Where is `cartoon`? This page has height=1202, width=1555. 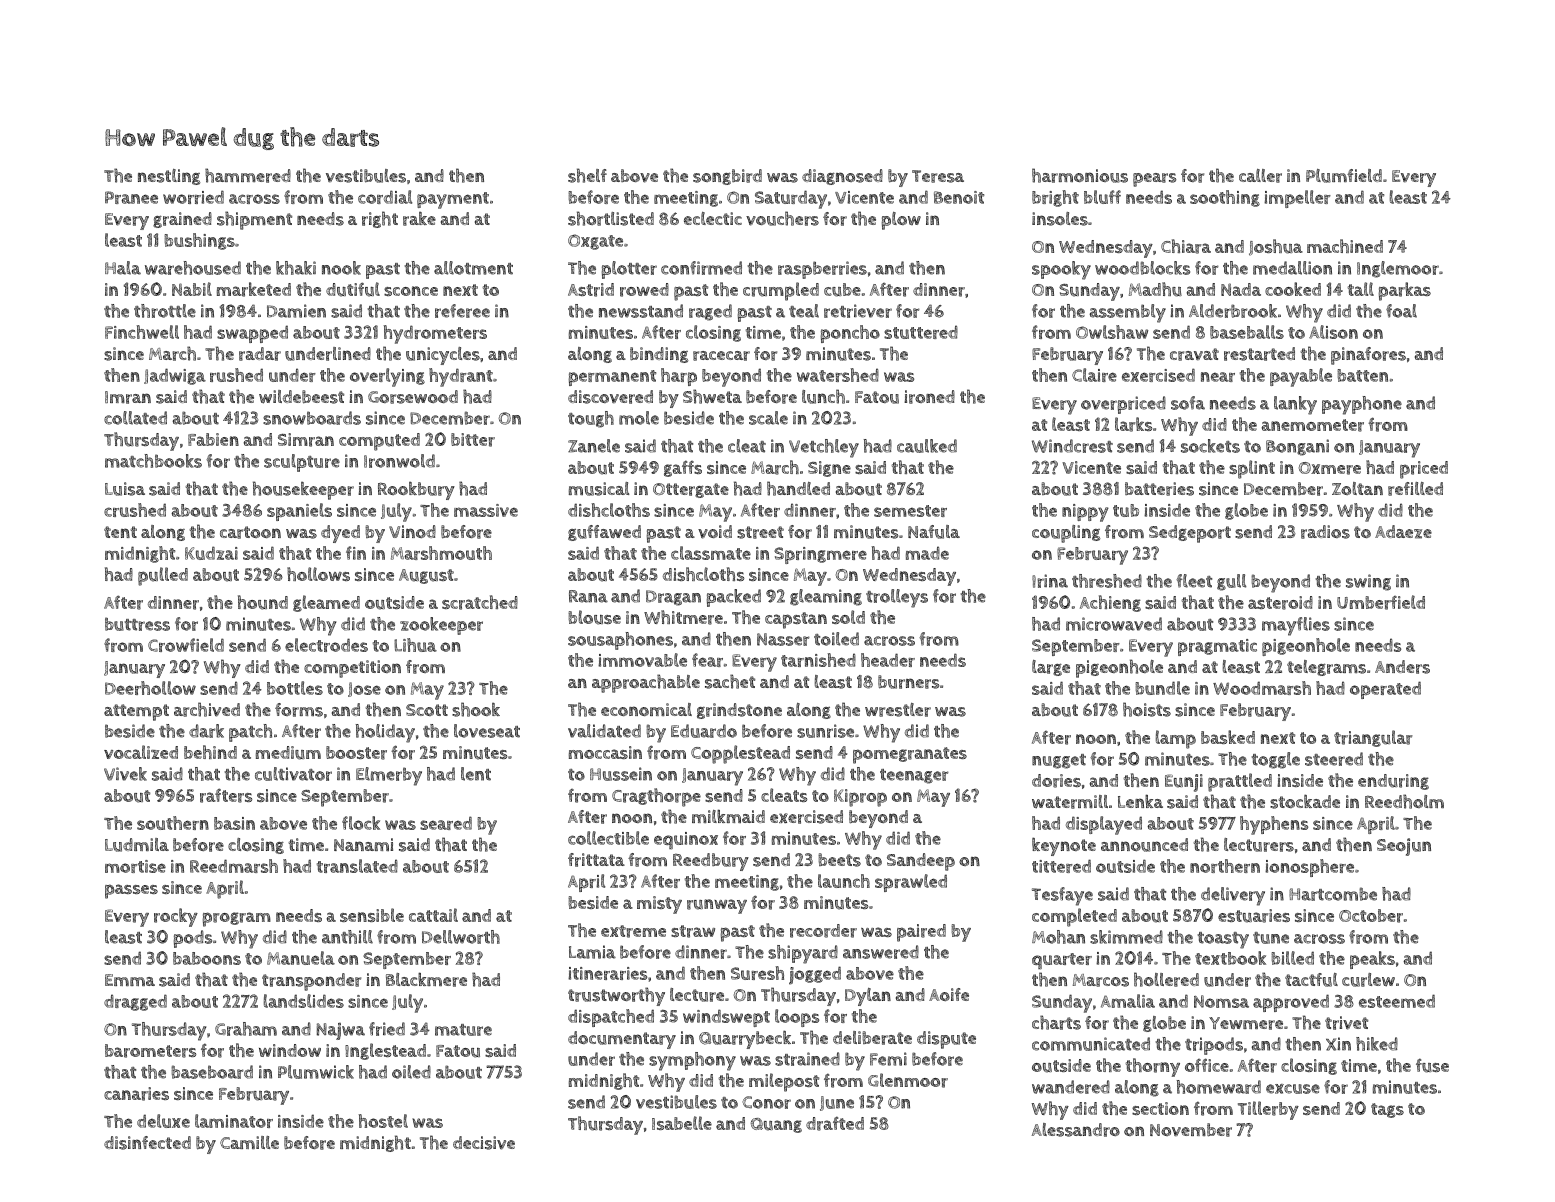
cartoon is located at coordinates (250, 532).
